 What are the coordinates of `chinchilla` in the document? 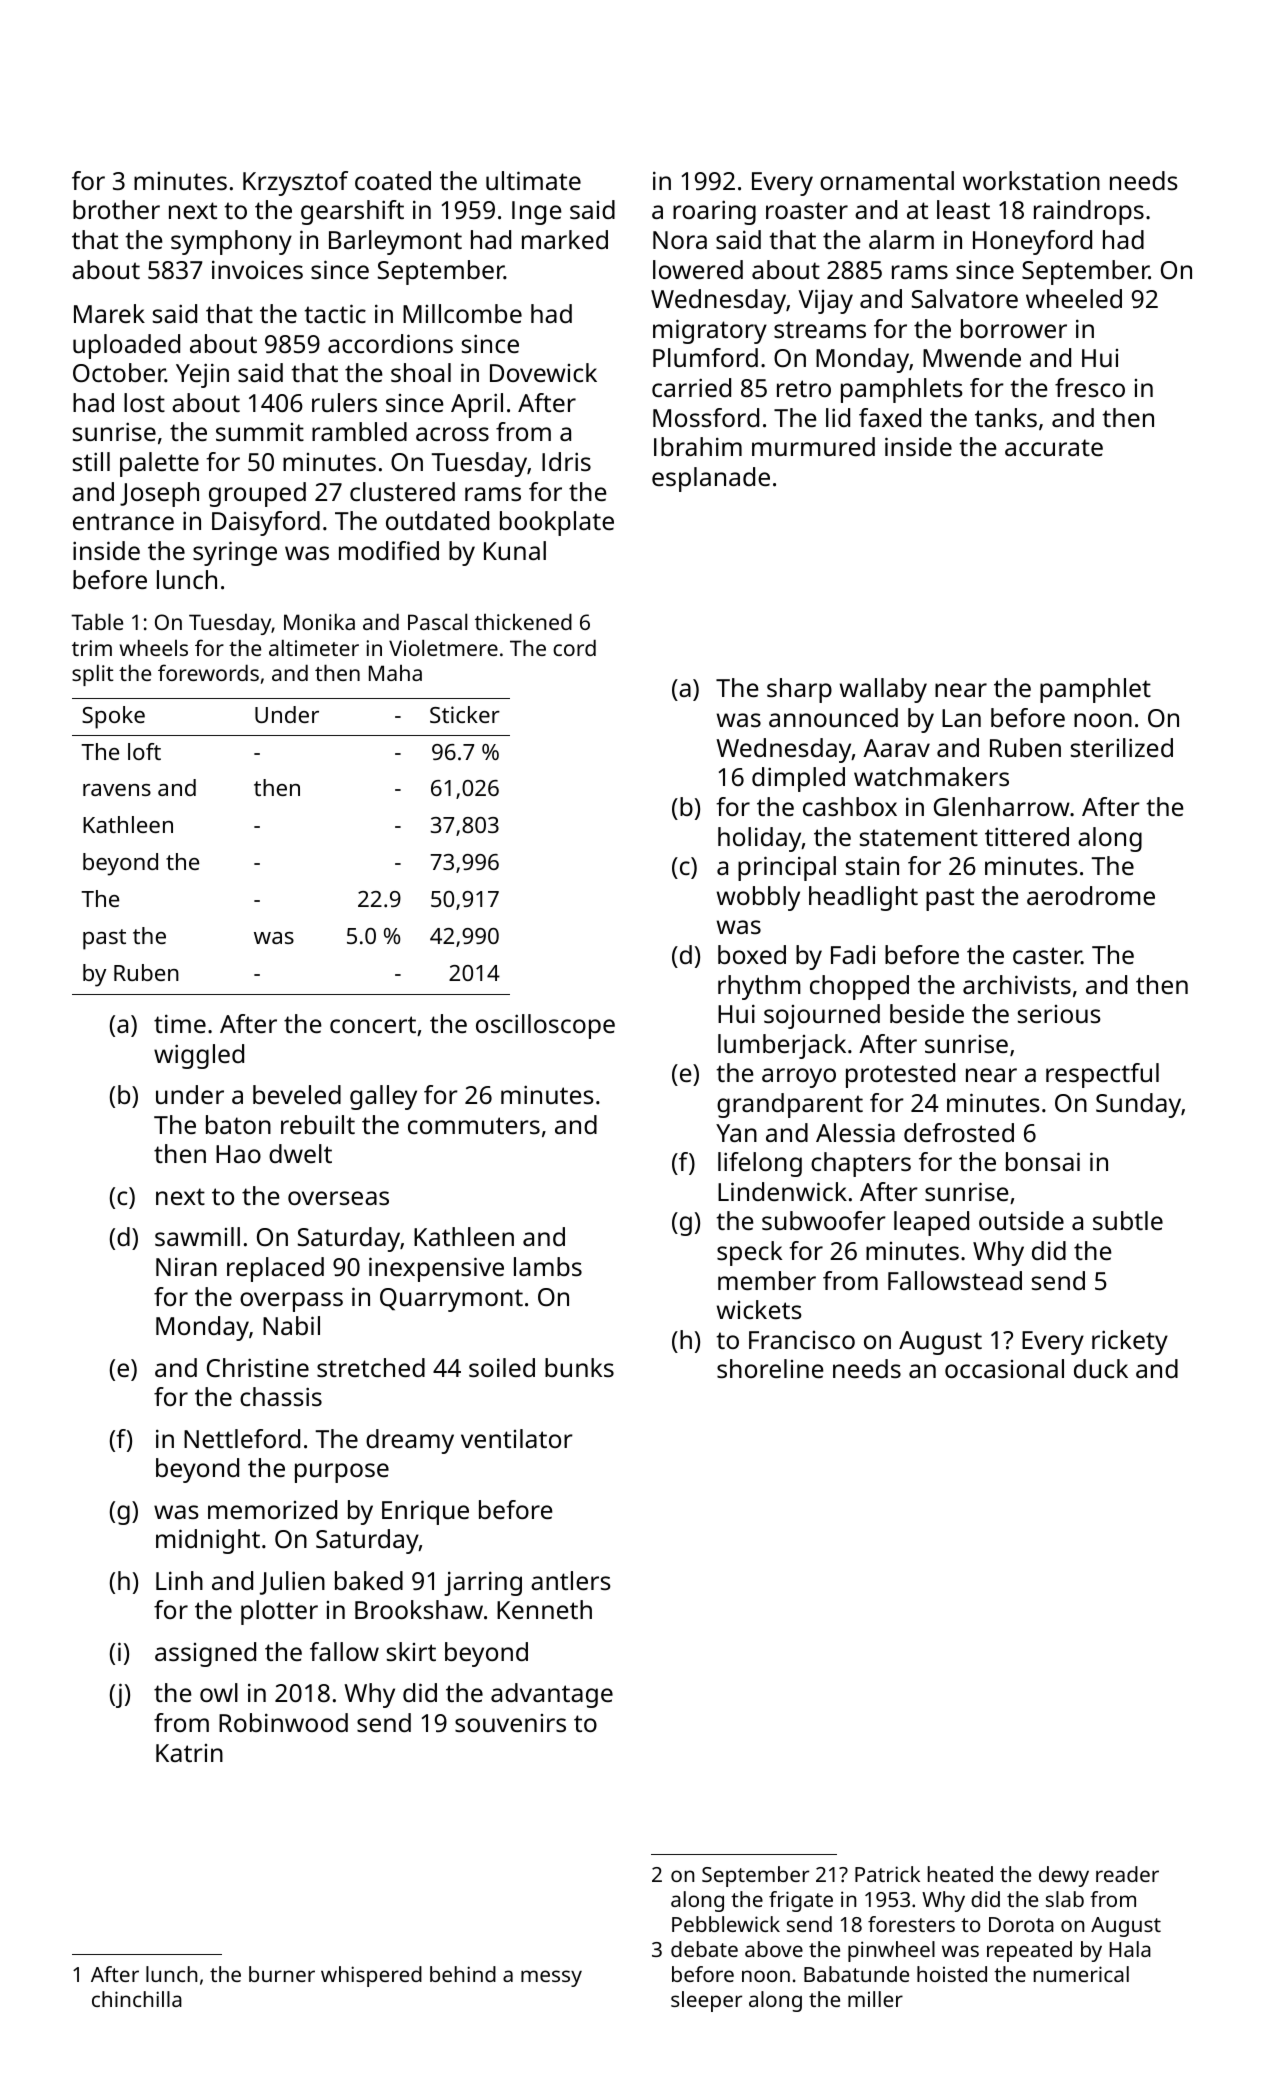 It's located at (137, 1999).
